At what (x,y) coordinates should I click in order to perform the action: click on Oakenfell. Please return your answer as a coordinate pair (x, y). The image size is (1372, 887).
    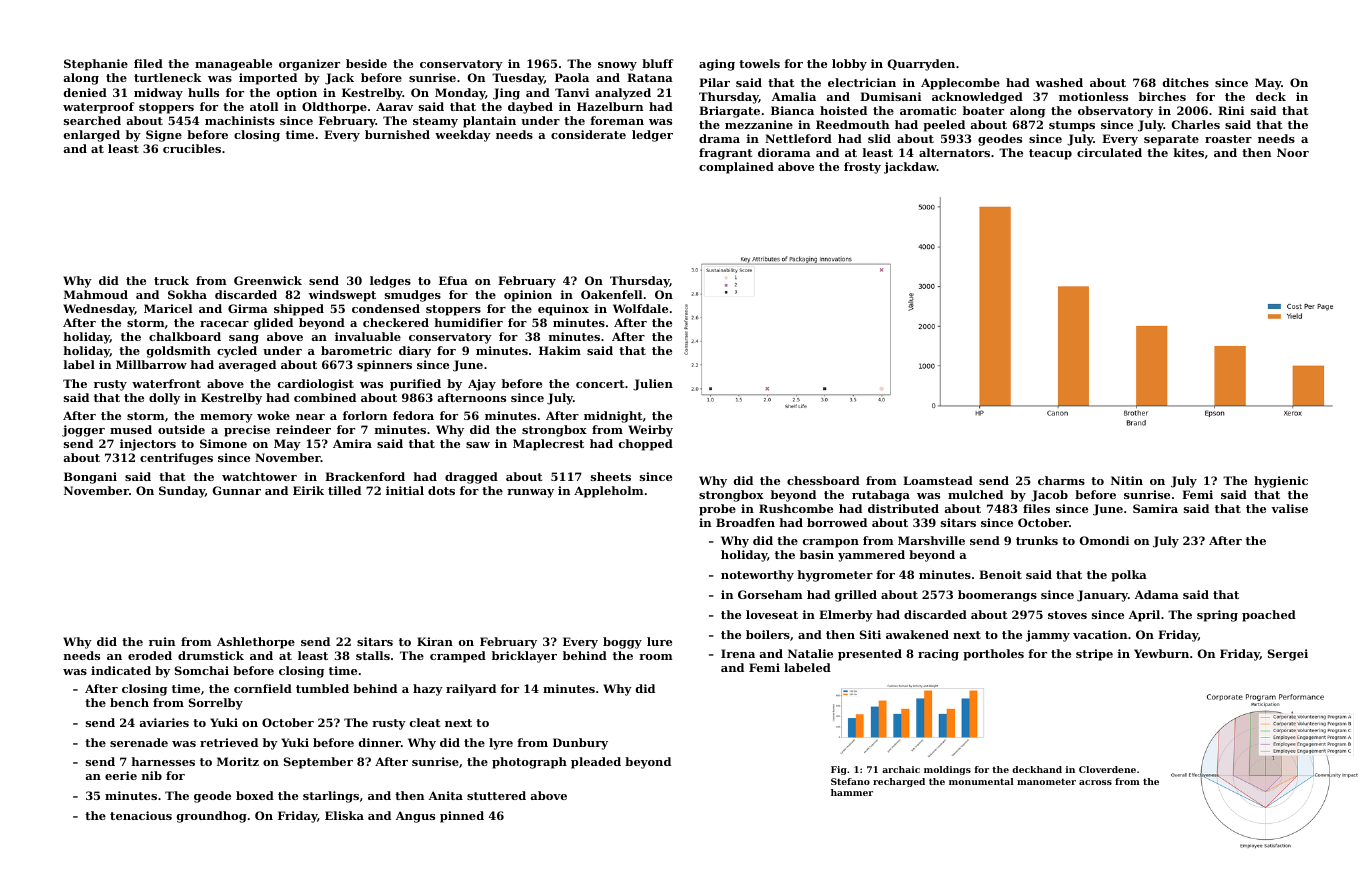
    Looking at the image, I should click on (611, 294).
